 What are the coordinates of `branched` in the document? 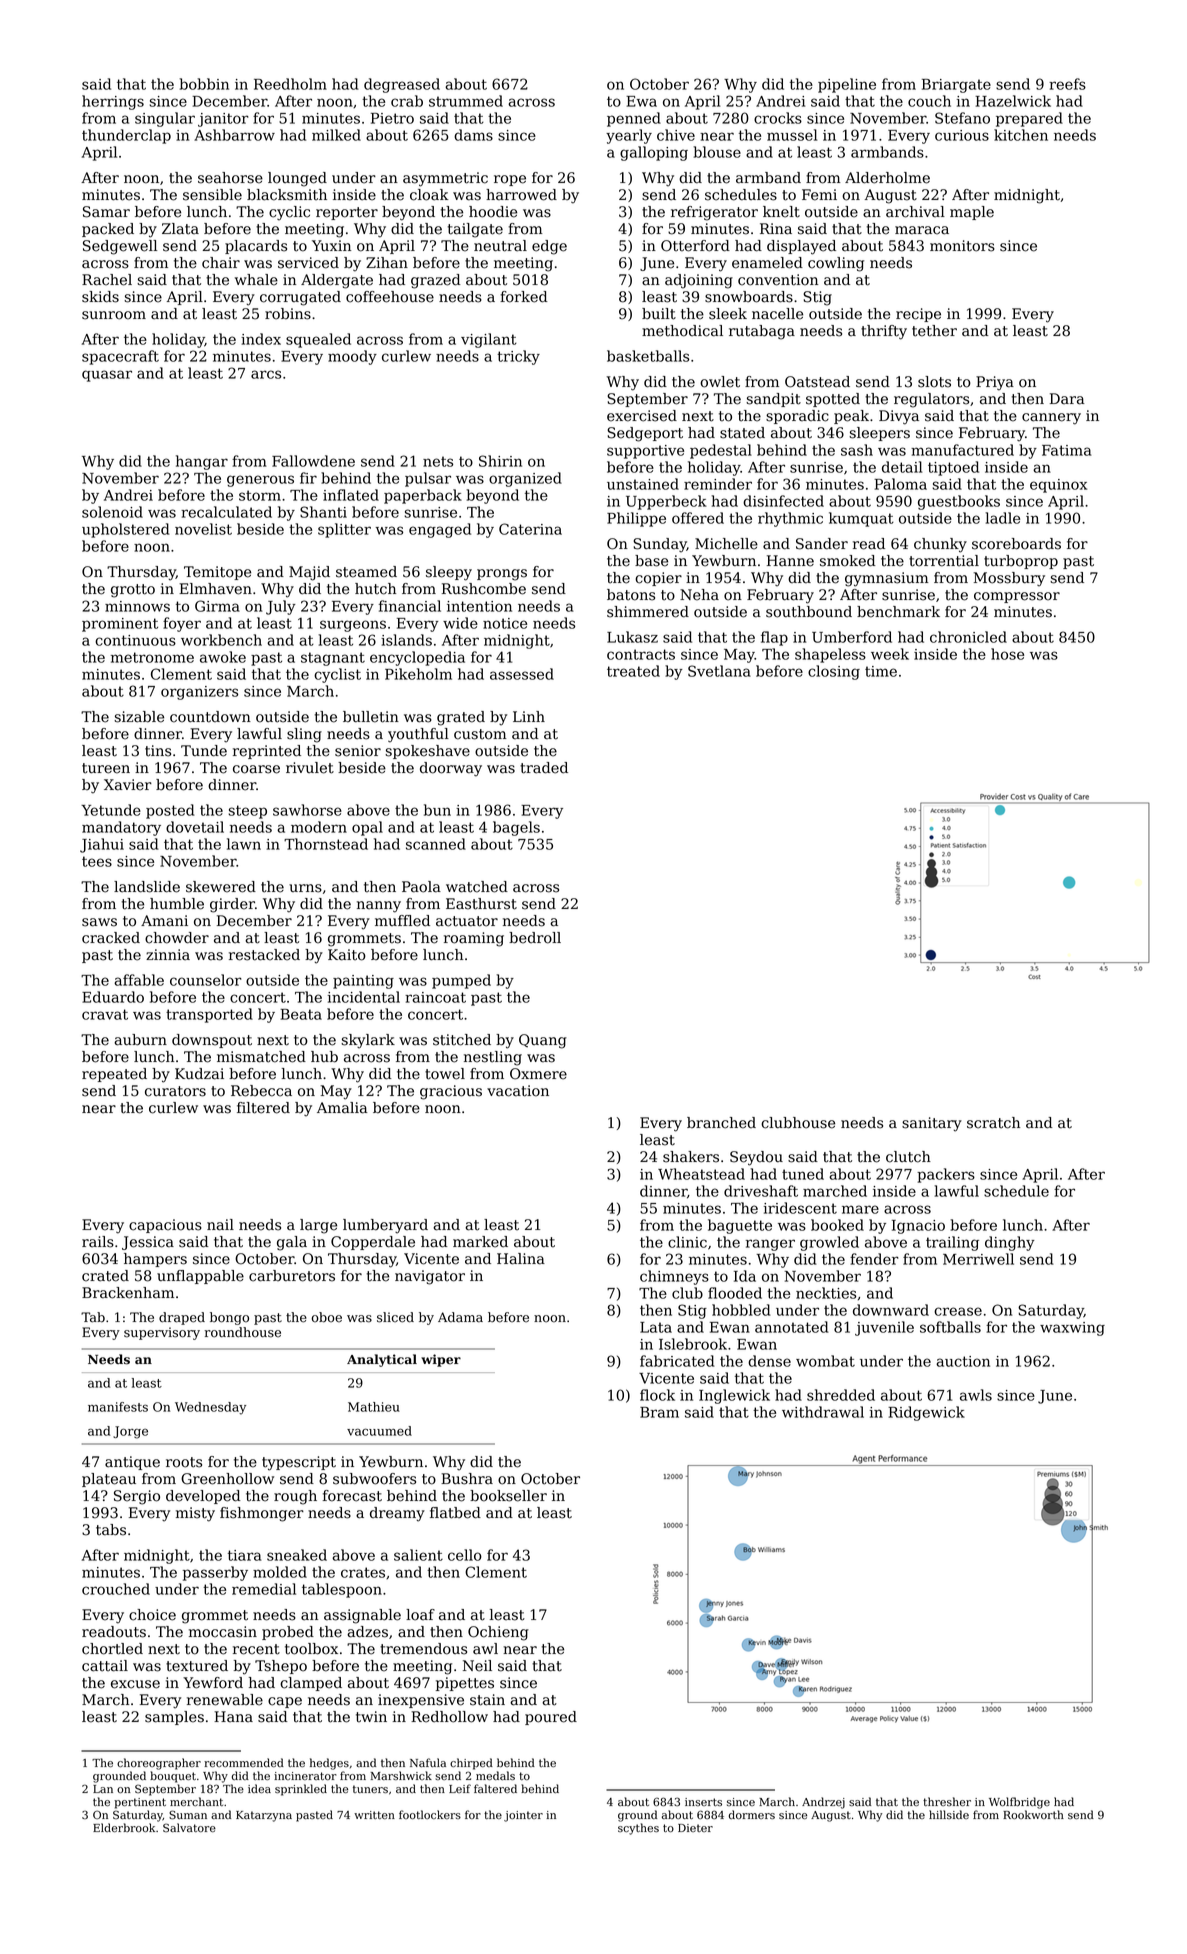 It's located at (721, 1123).
